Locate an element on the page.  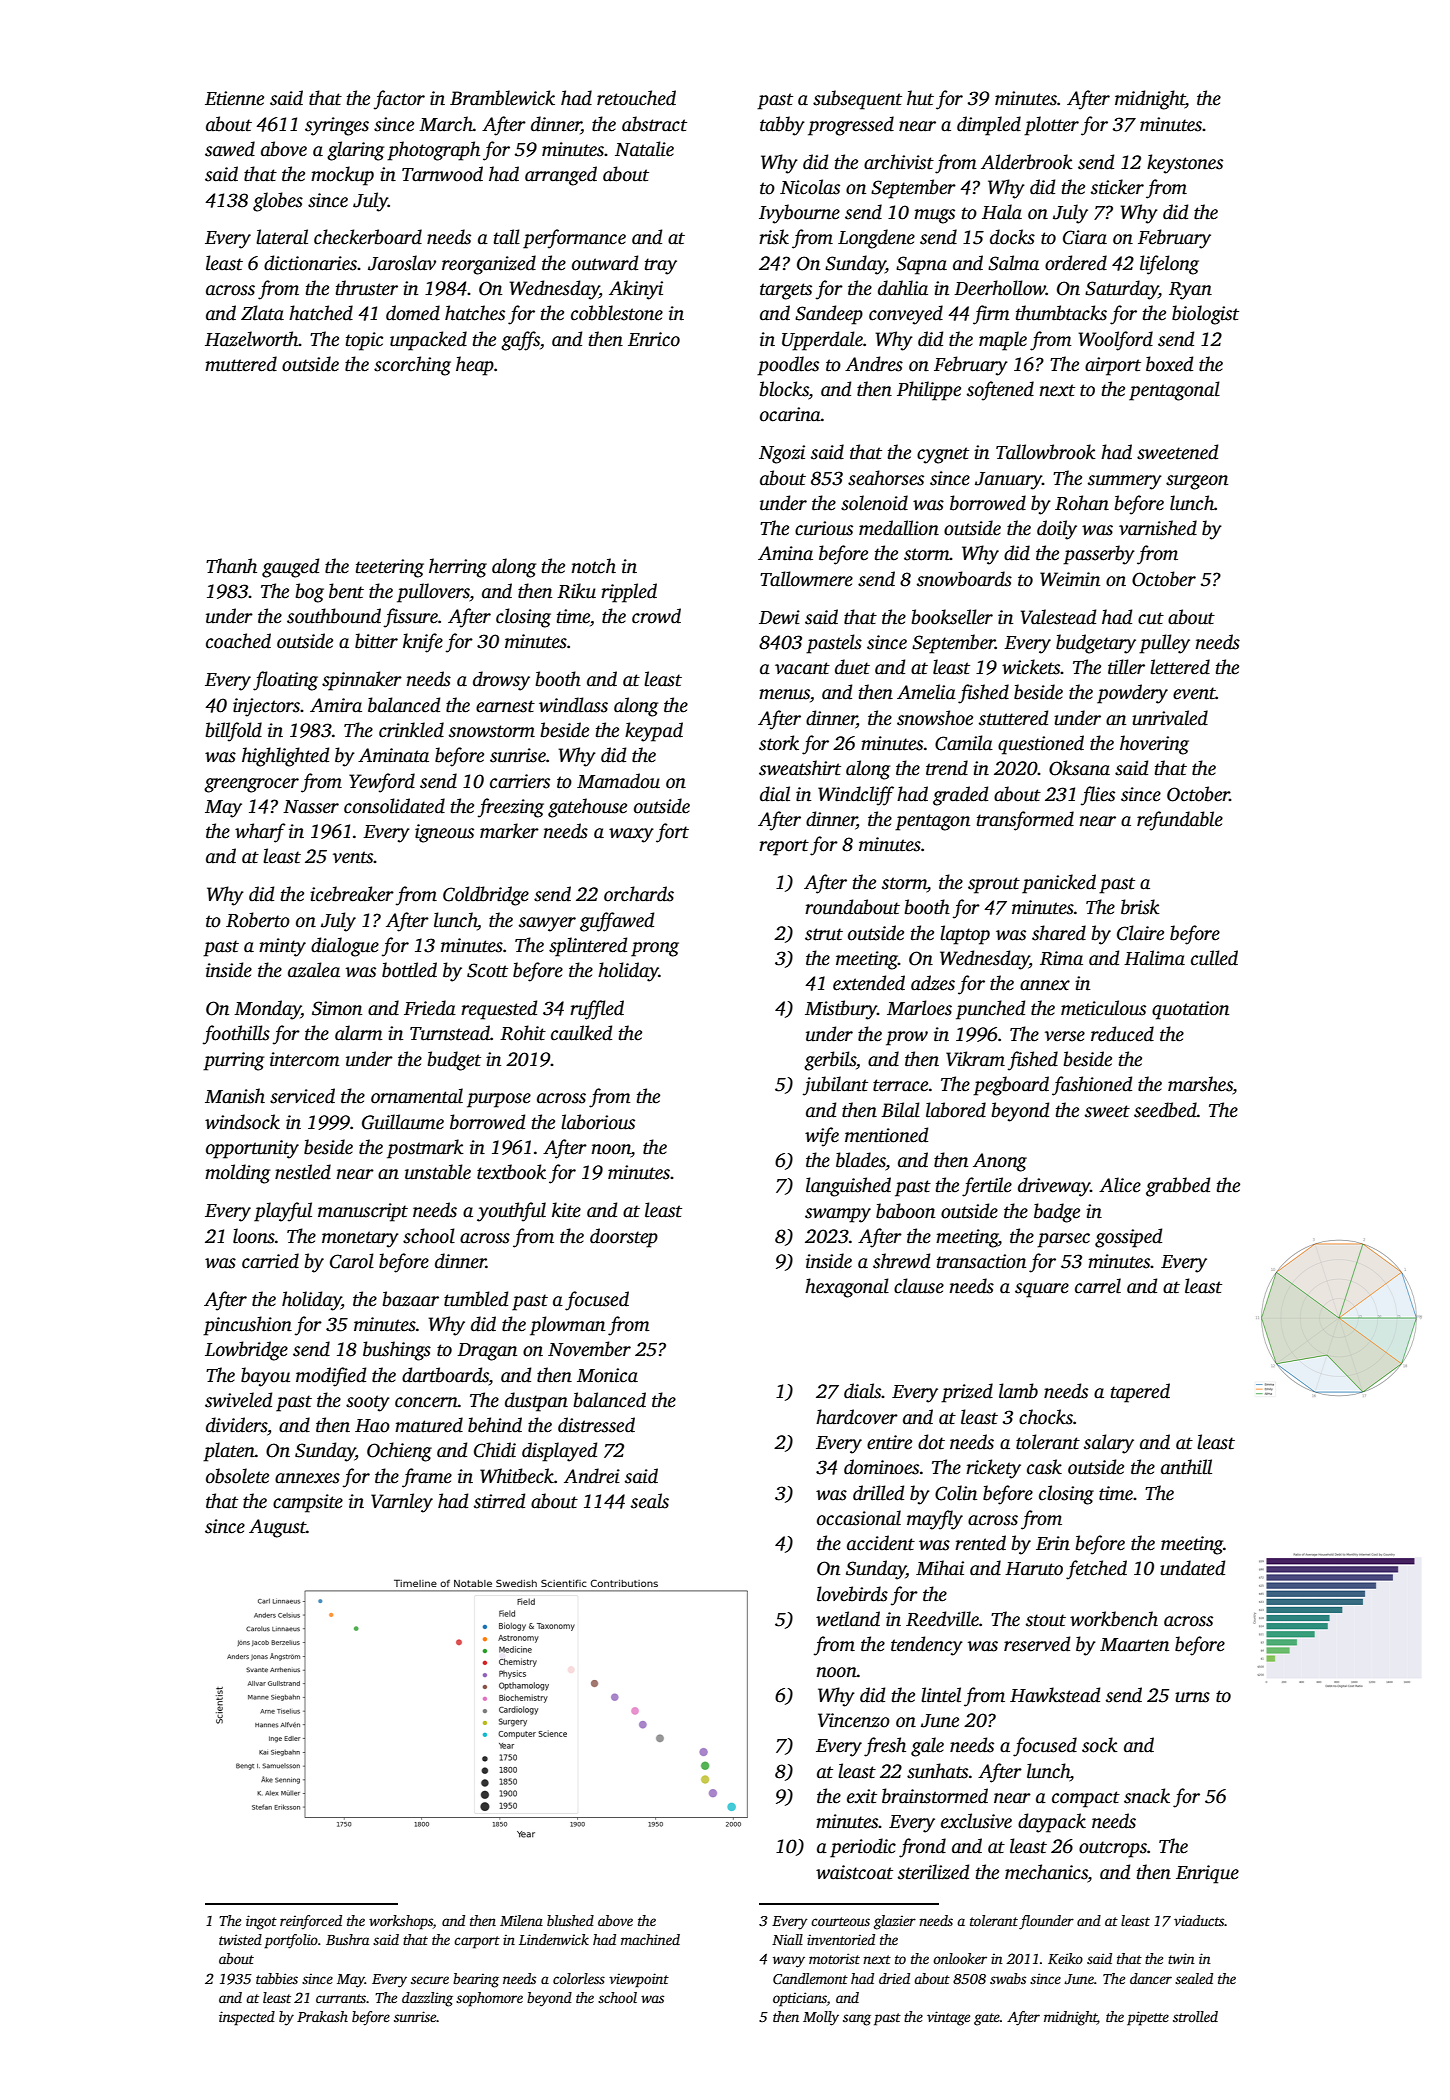
opportunity is located at coordinates (252, 1149).
